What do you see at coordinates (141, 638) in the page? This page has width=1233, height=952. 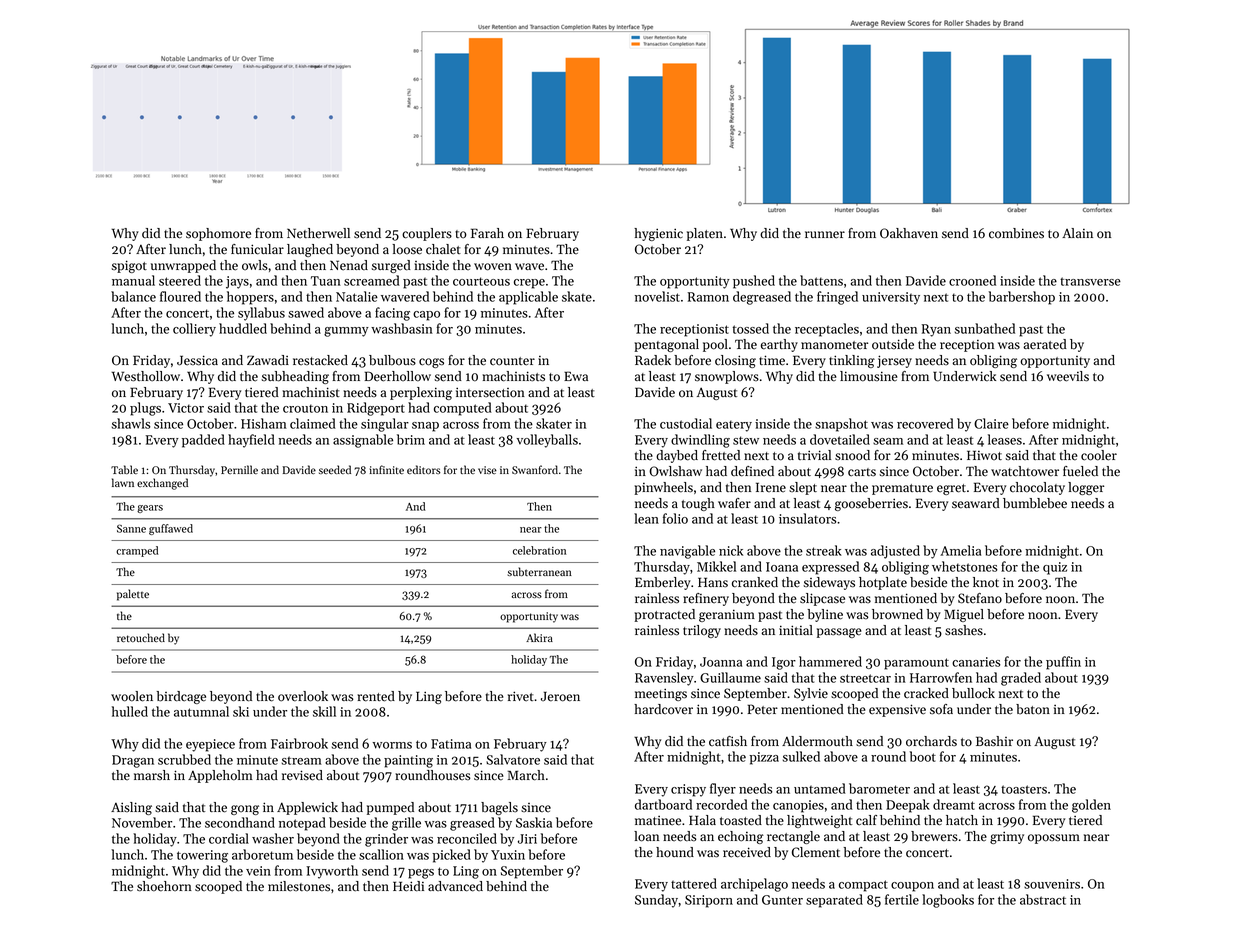 I see `retouched` at bounding box center [141, 638].
